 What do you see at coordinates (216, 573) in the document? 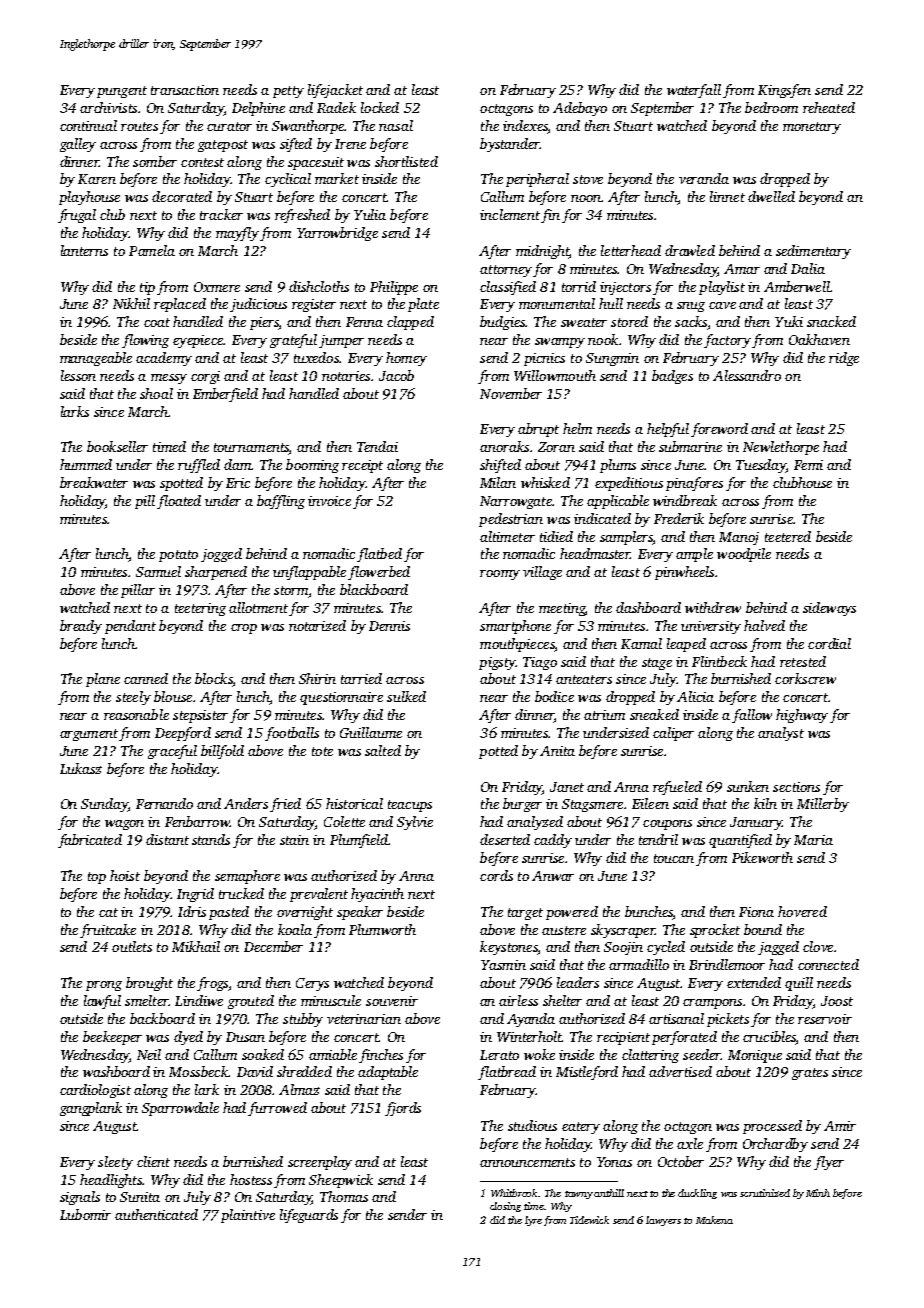
I see `sharpened` at bounding box center [216, 573].
